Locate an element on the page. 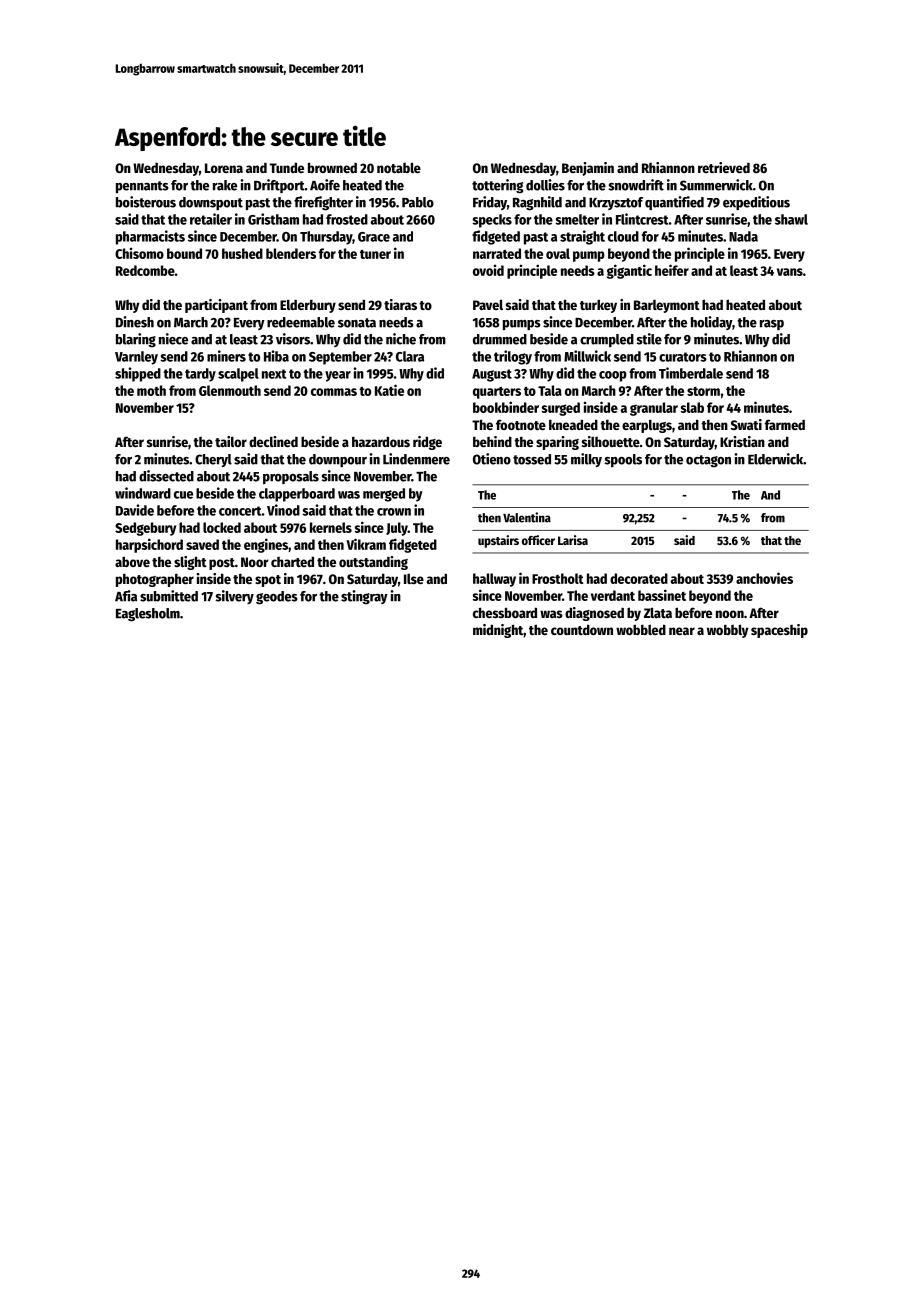  Lindenmere is located at coordinates (416, 459).
